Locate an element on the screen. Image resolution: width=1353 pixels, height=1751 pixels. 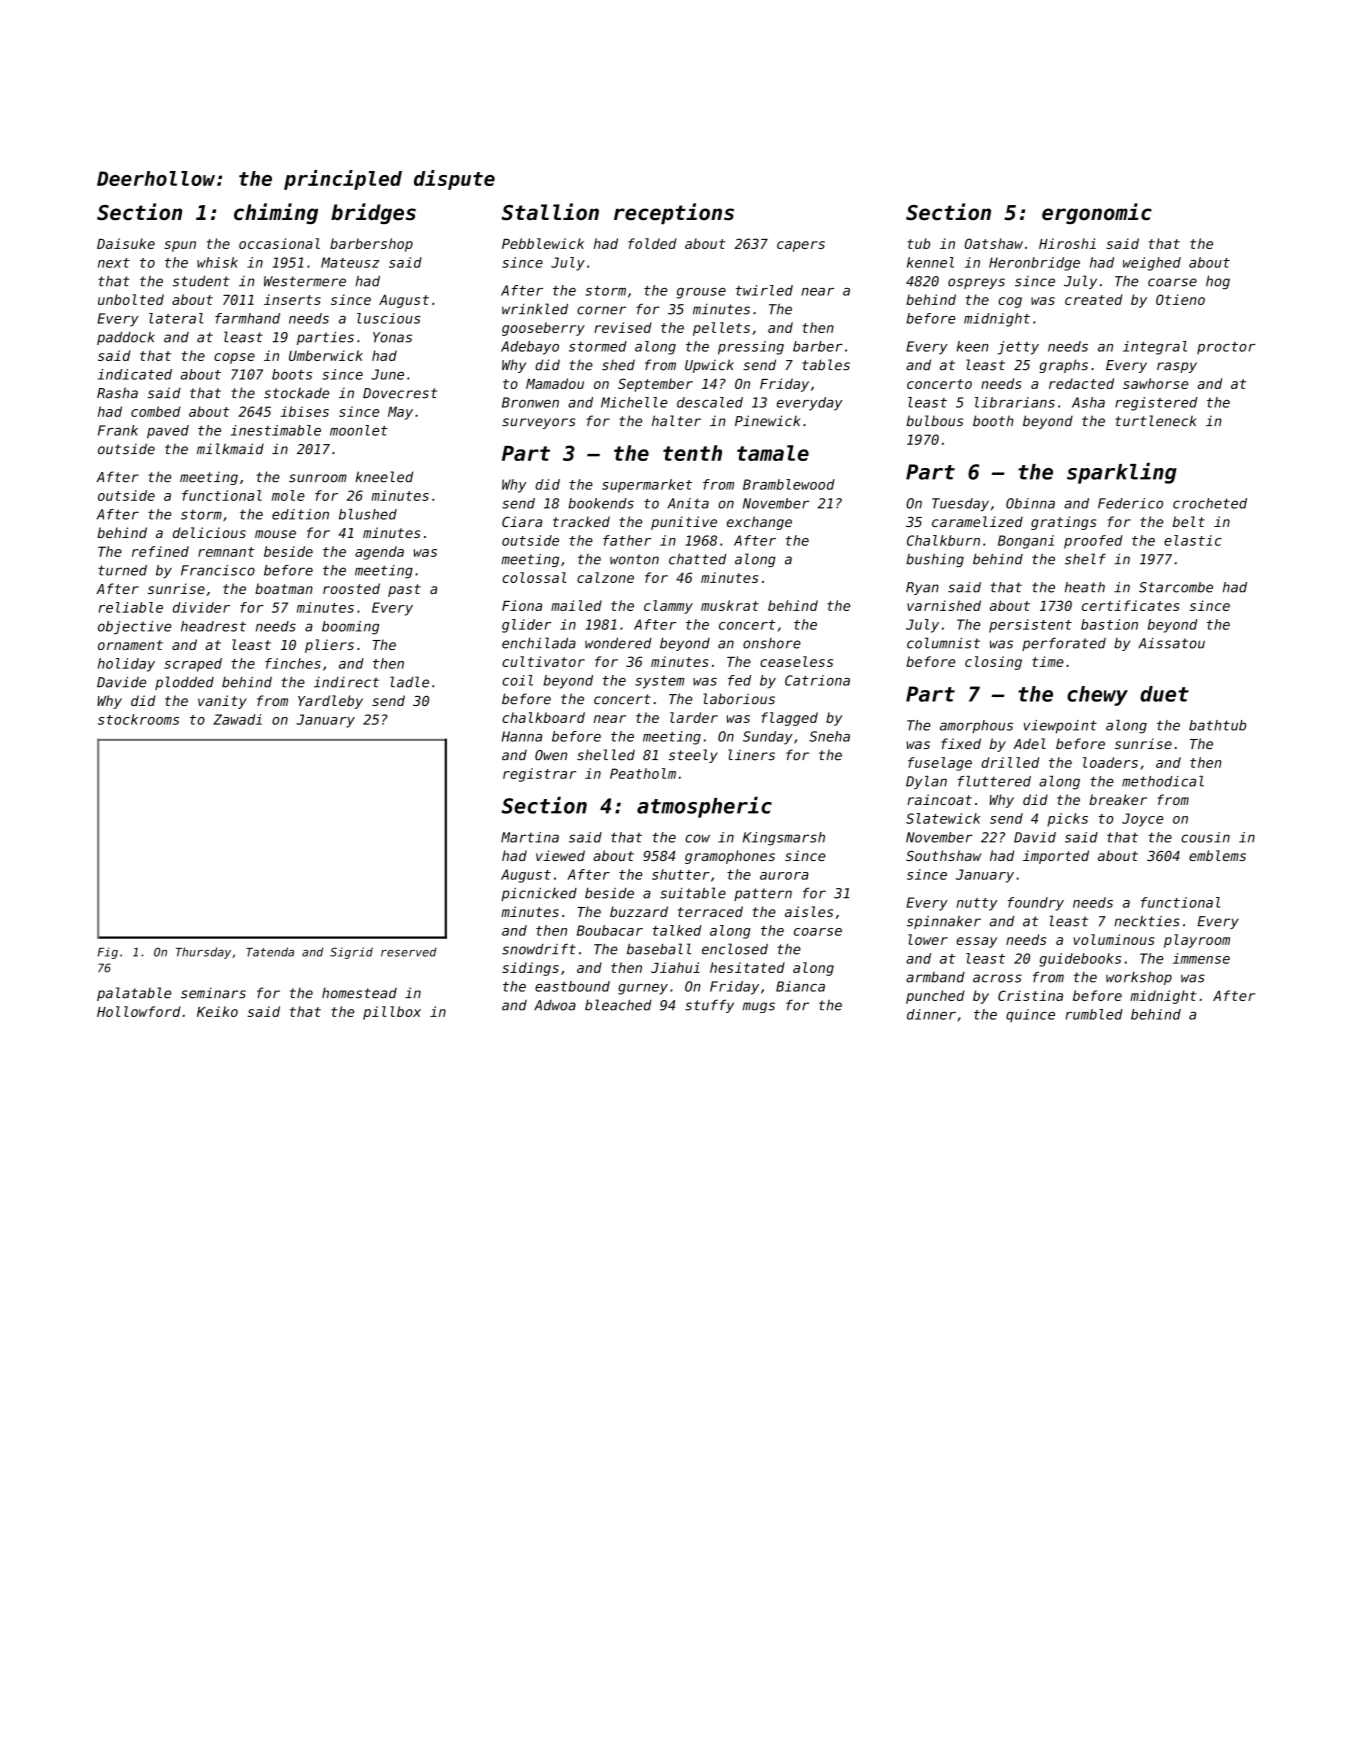
Zawadi is located at coordinates (237, 719).
